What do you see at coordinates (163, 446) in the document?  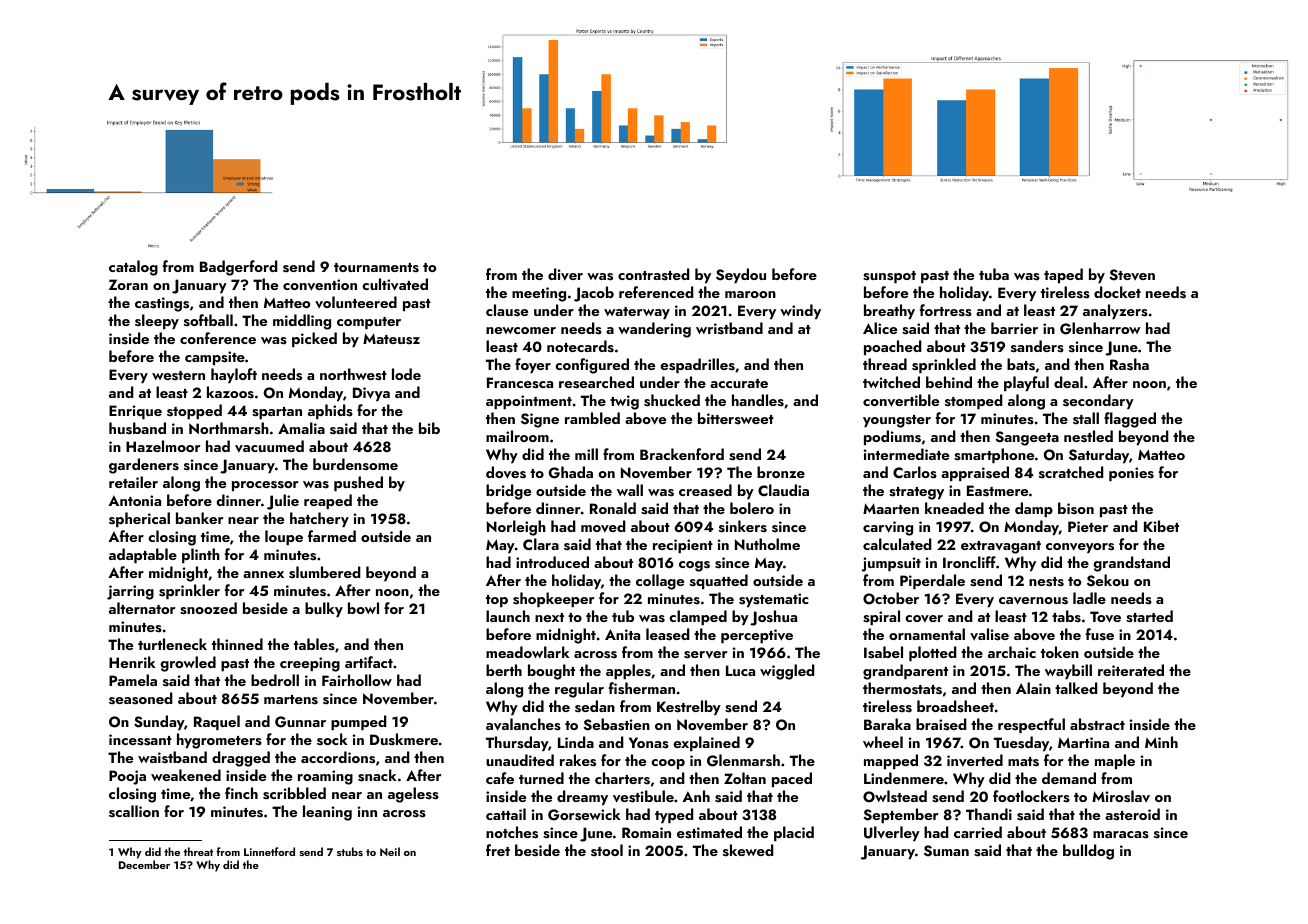 I see `Hazelmoor` at bounding box center [163, 446].
